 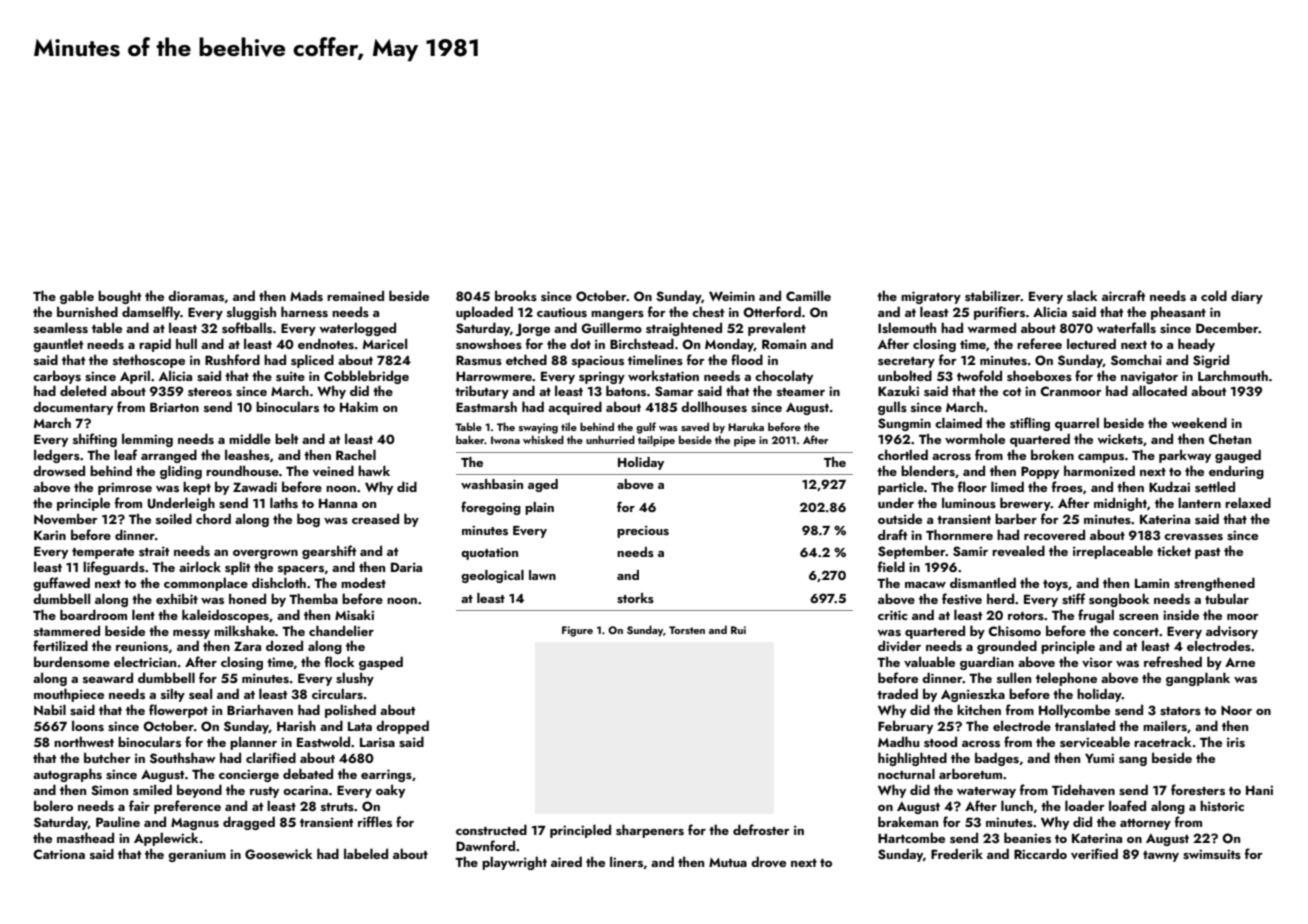 I want to click on dioramas, so click(x=196, y=296).
